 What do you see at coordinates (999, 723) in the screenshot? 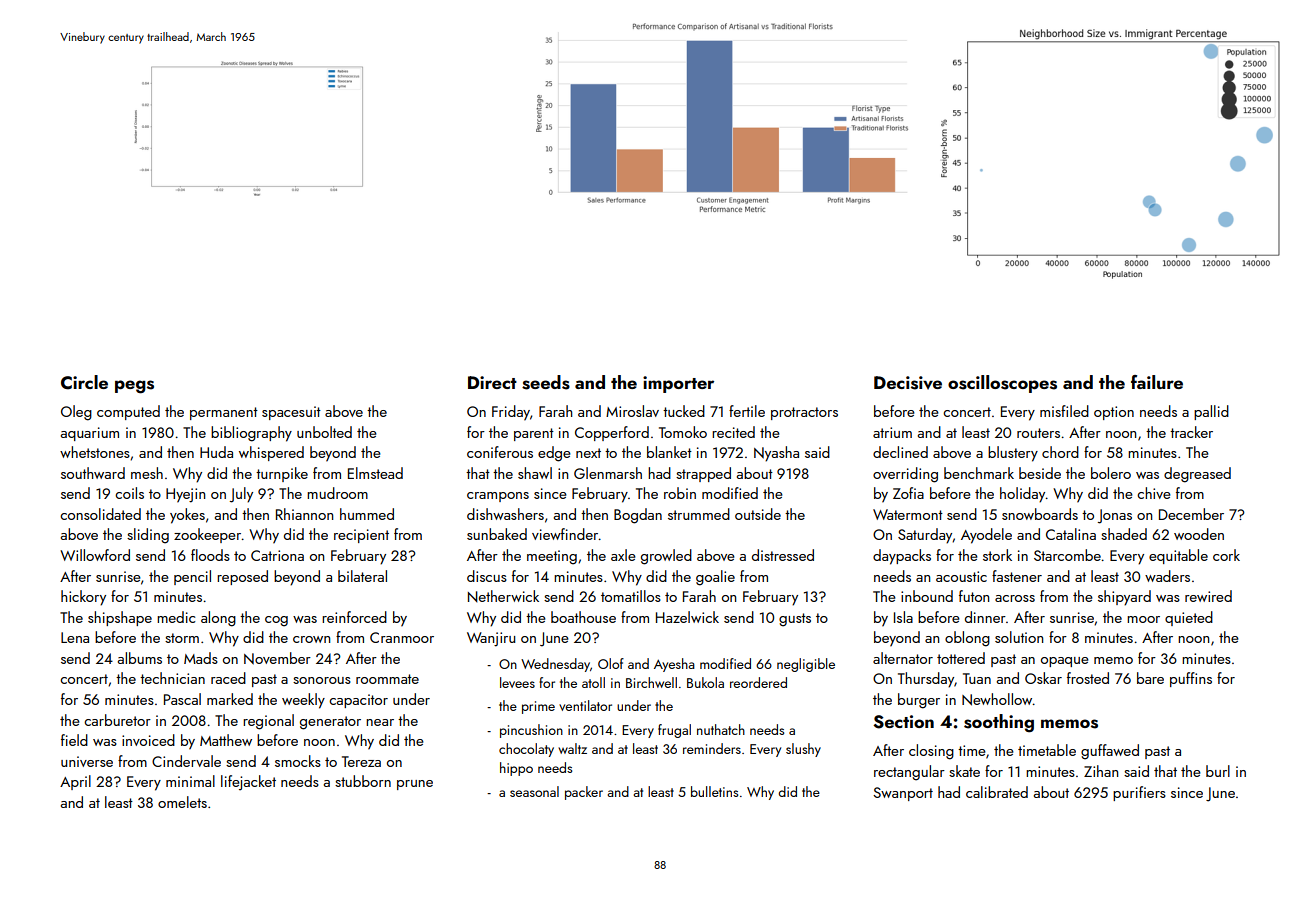
I see `soothing` at bounding box center [999, 723].
